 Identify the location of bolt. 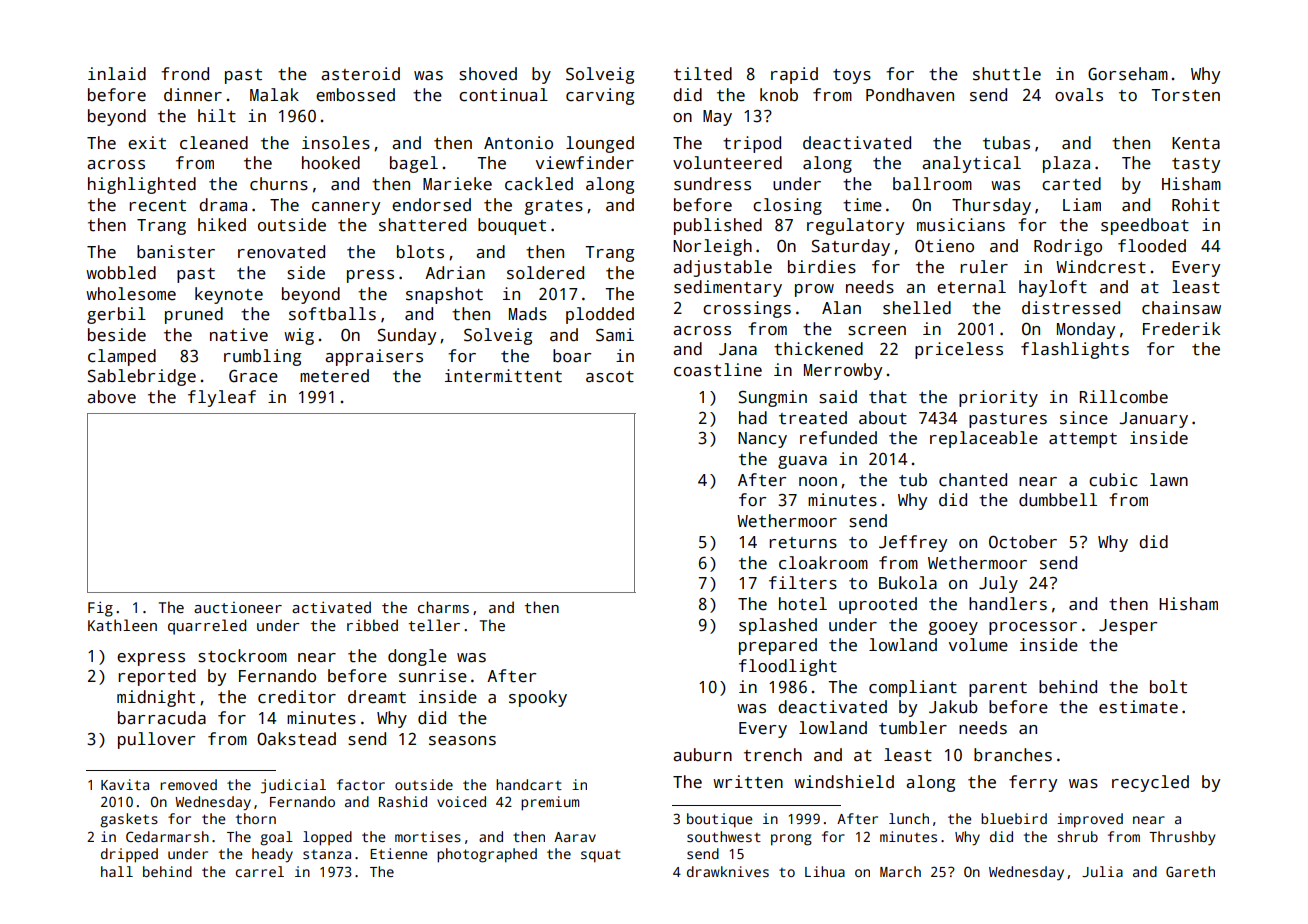
(1168, 687).
